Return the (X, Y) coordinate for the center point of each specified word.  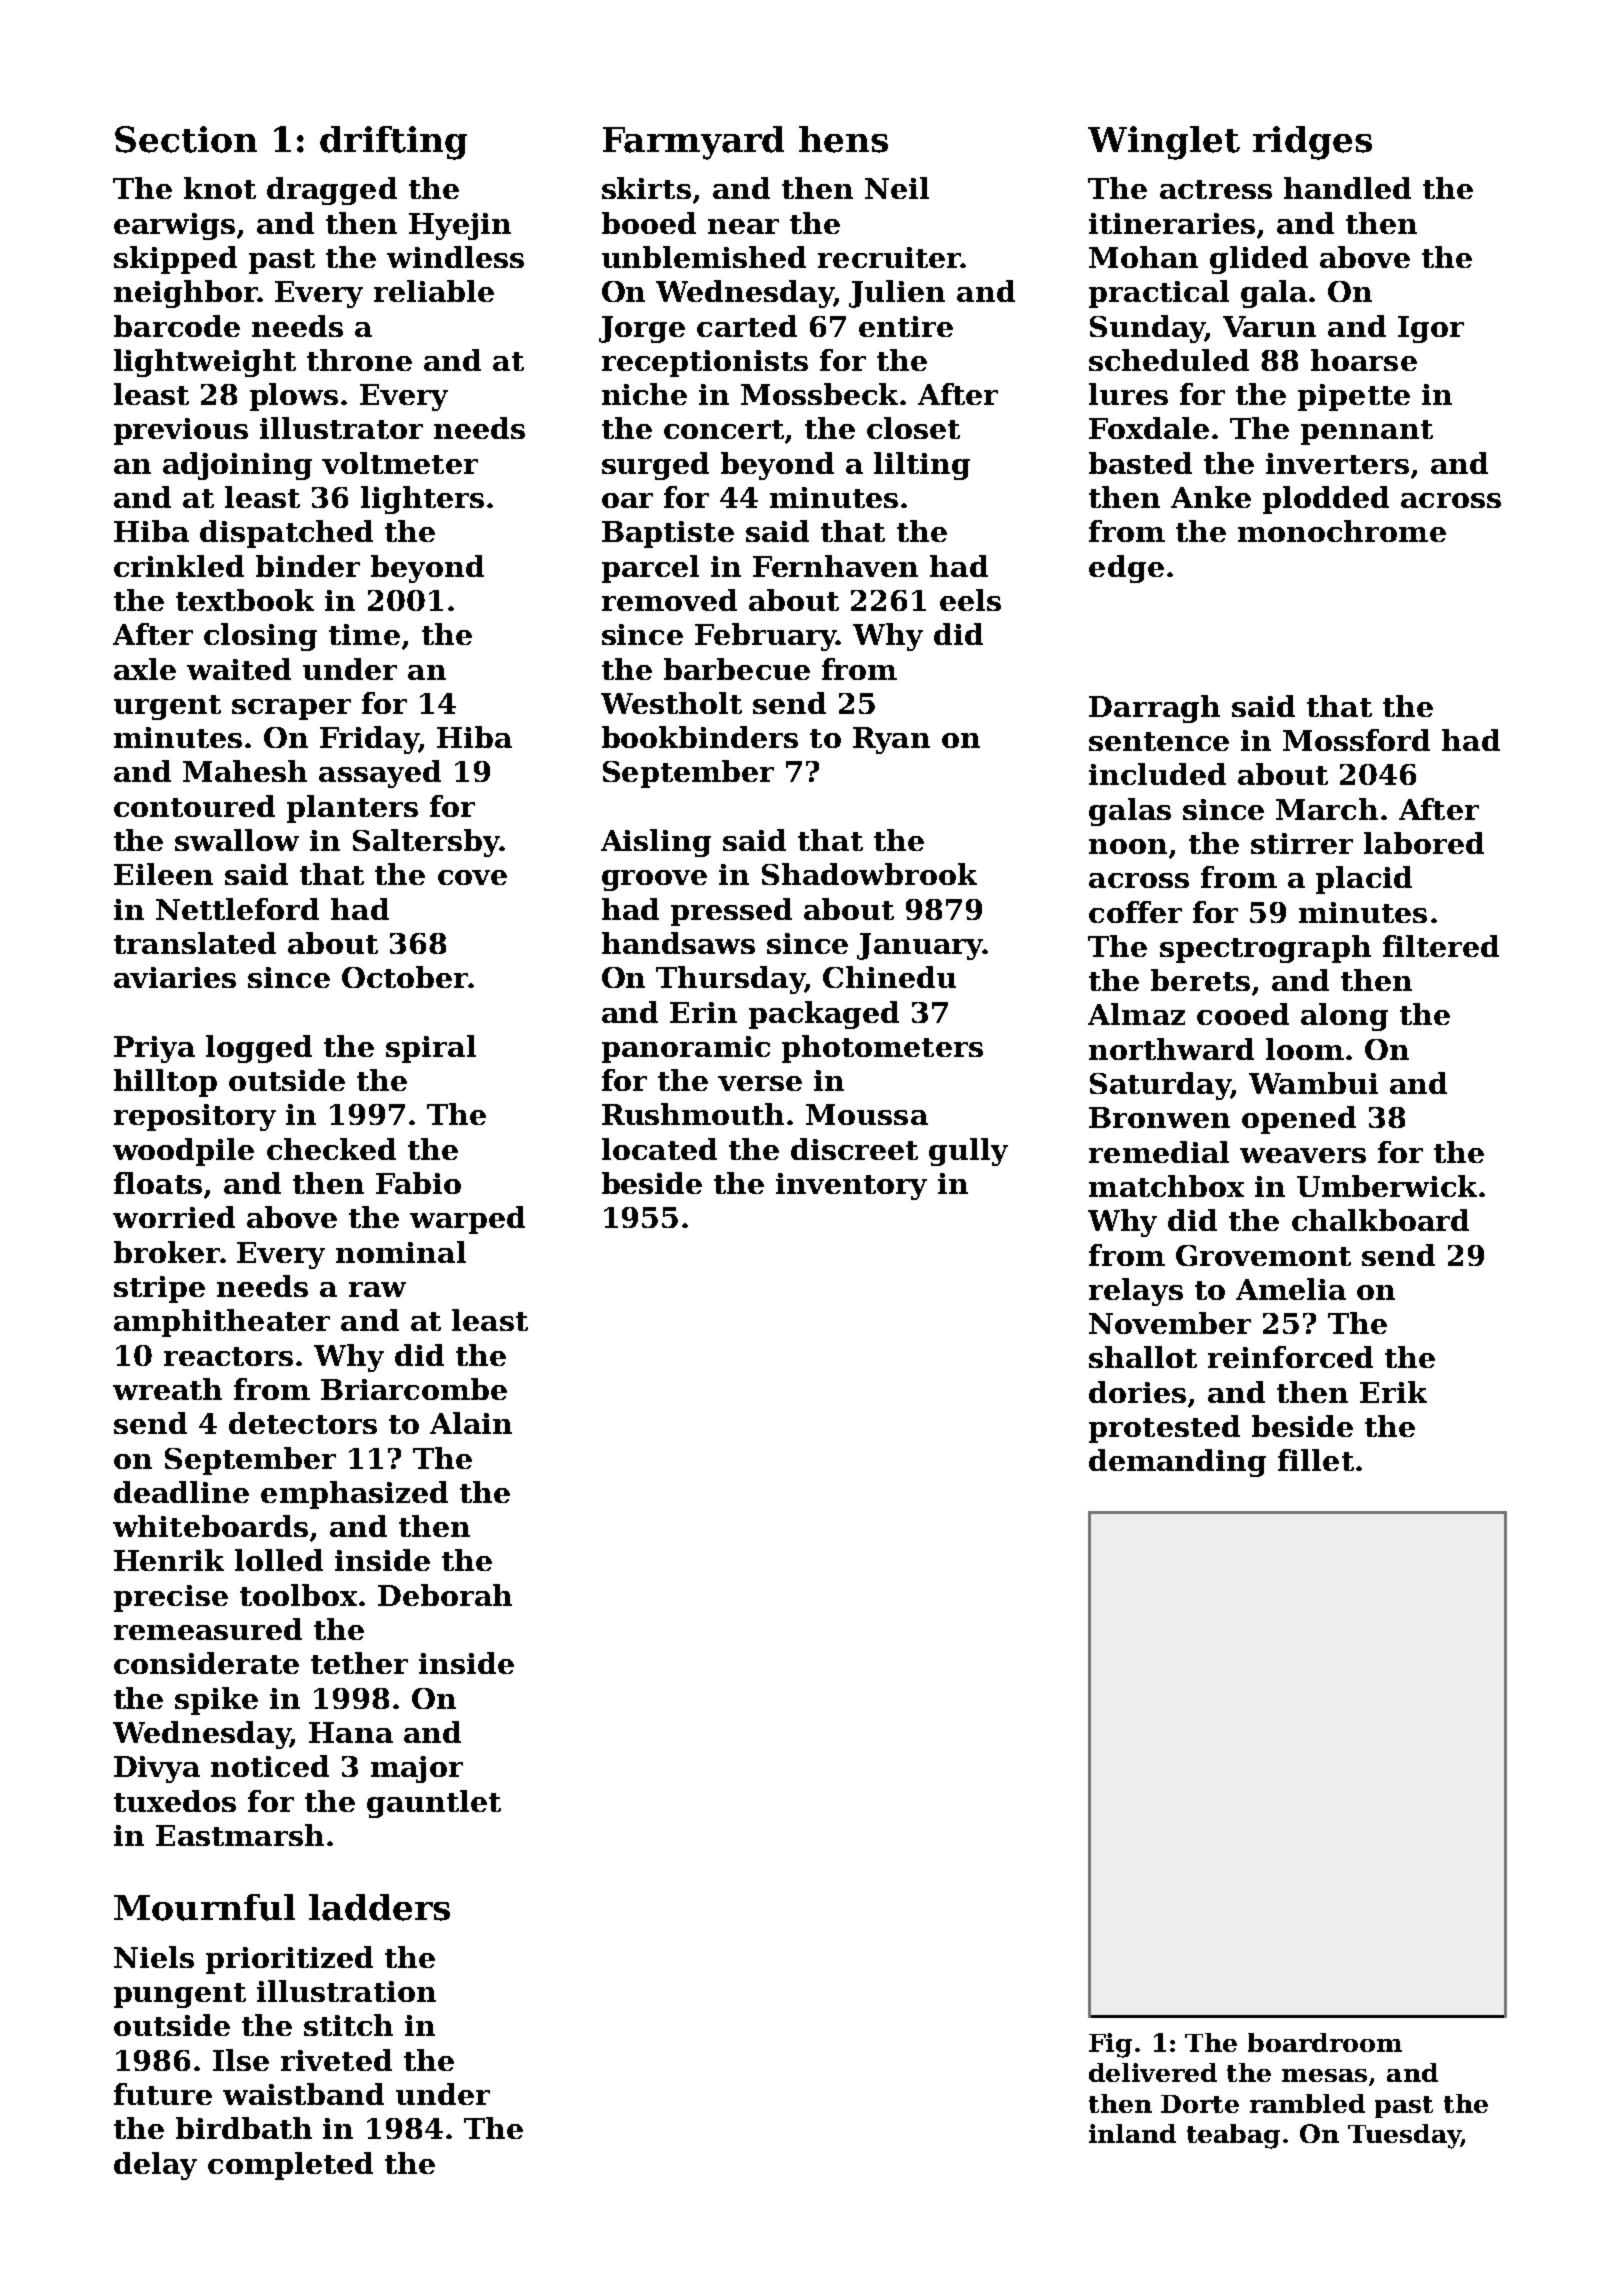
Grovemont (1263, 1255)
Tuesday (1404, 2136)
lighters (422, 500)
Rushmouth (693, 1114)
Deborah (445, 1595)
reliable (434, 291)
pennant (1367, 432)
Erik (1393, 1392)
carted (747, 326)
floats (158, 1183)
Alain (471, 1423)
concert (724, 429)
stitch (348, 2025)
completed (290, 2166)
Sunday (1147, 329)
